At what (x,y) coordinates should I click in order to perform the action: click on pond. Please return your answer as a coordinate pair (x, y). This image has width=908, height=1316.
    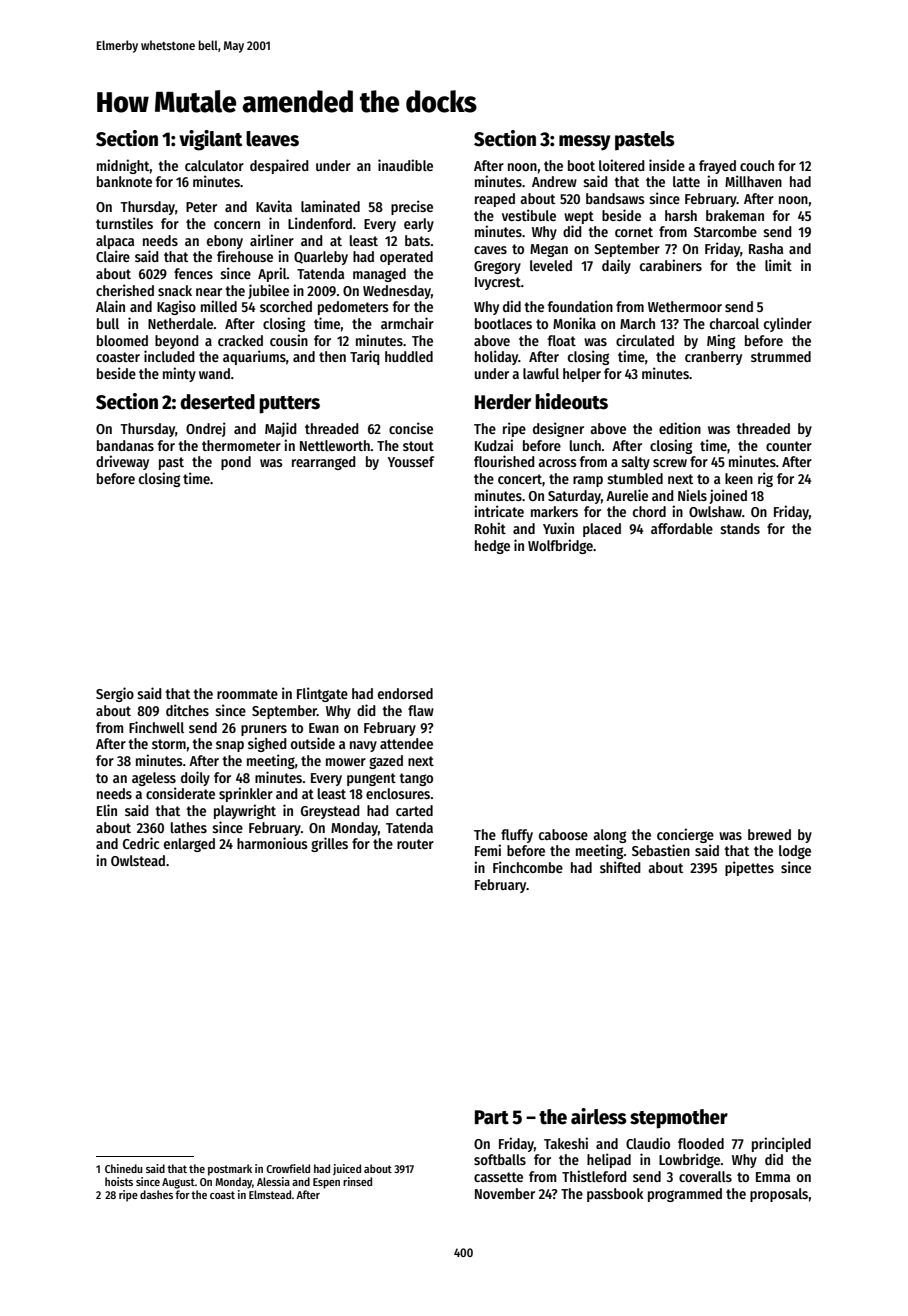
    Looking at the image, I should click on (236, 463).
